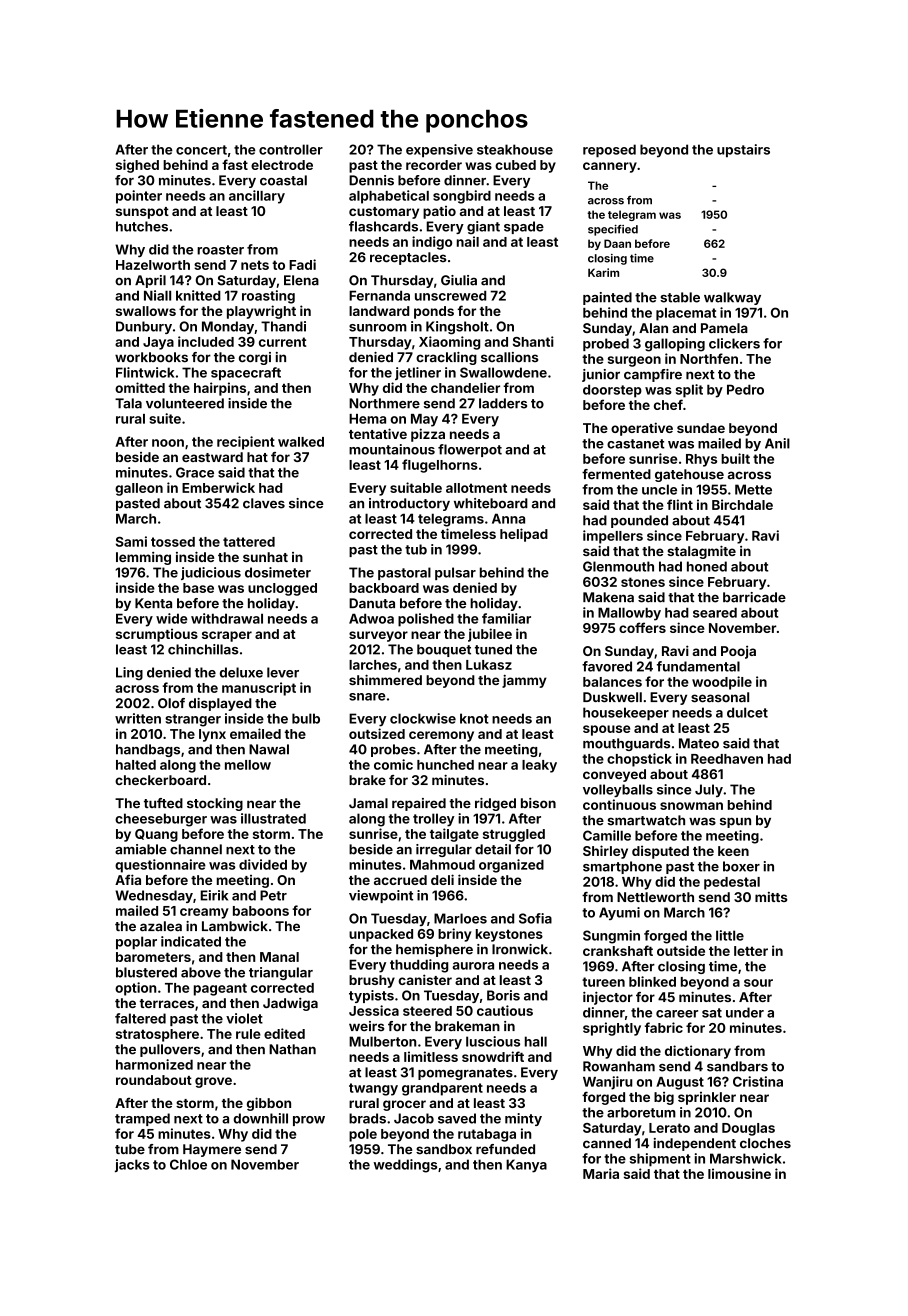 The image size is (908, 1316). Describe the element at coordinates (282, 165) in the screenshot. I see `electrode` at that location.
